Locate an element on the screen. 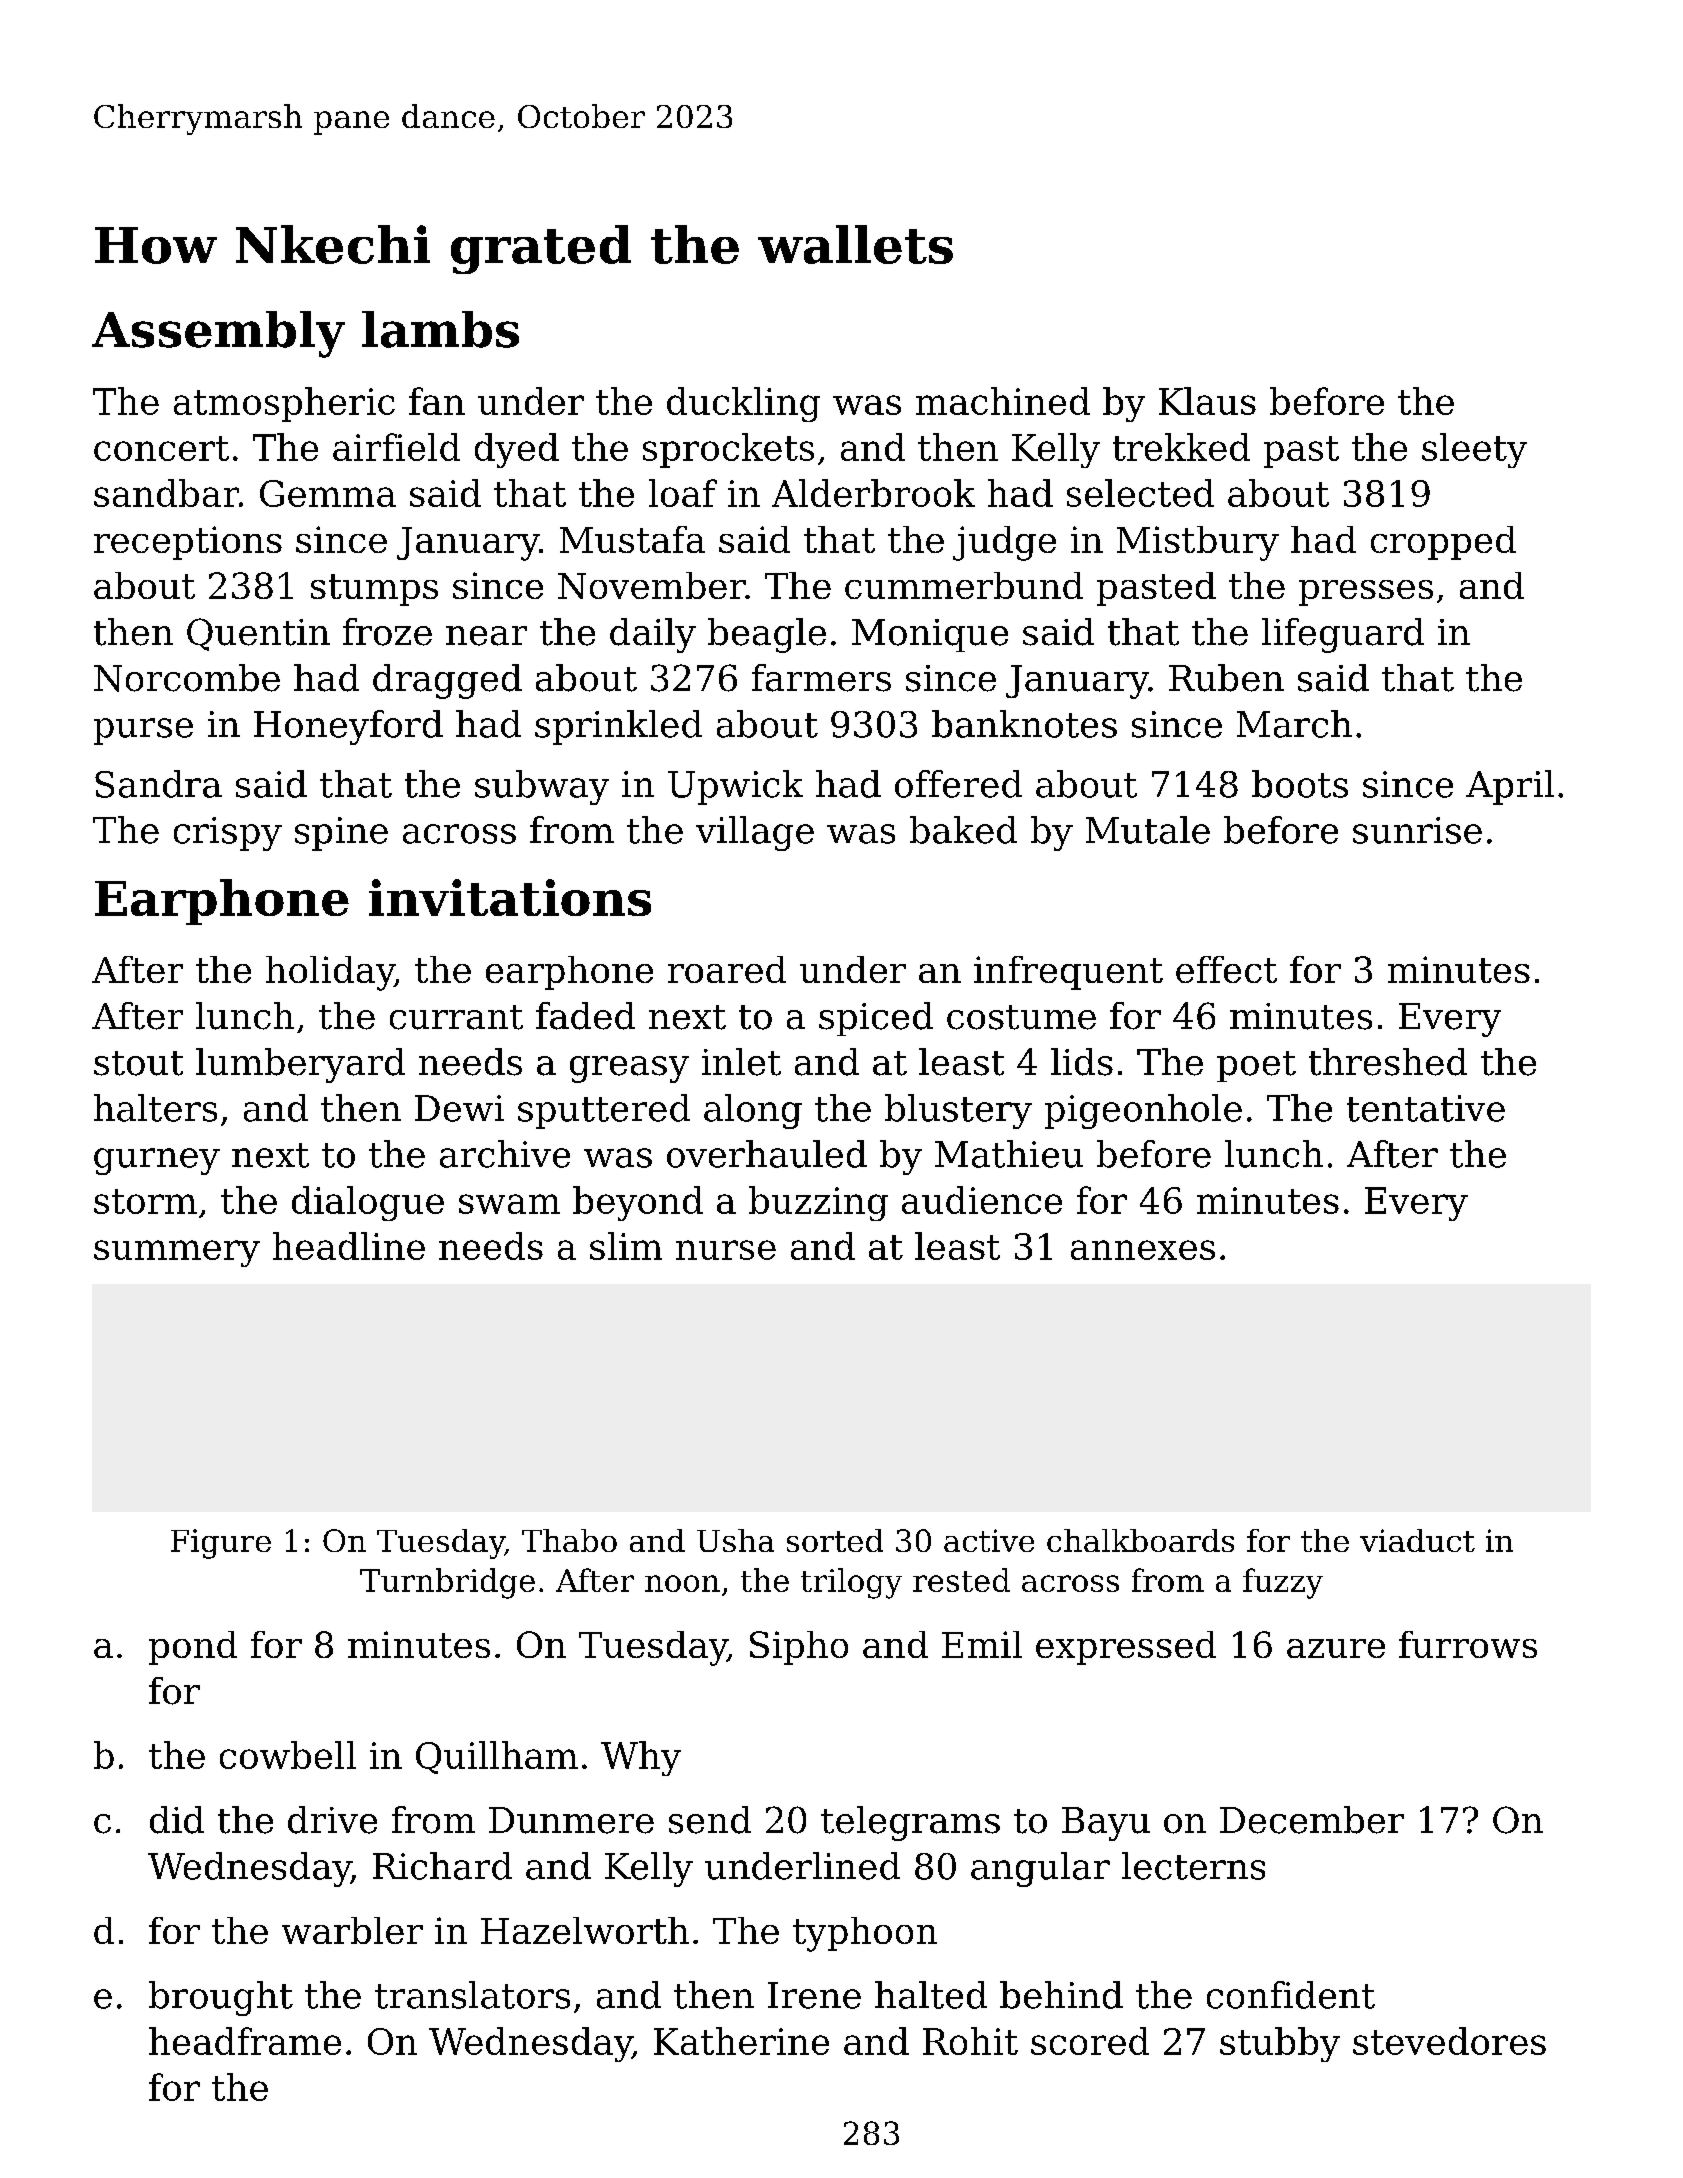 The width and height of the screenshot is (1683, 2178). sleety is located at coordinates (1474, 450).
